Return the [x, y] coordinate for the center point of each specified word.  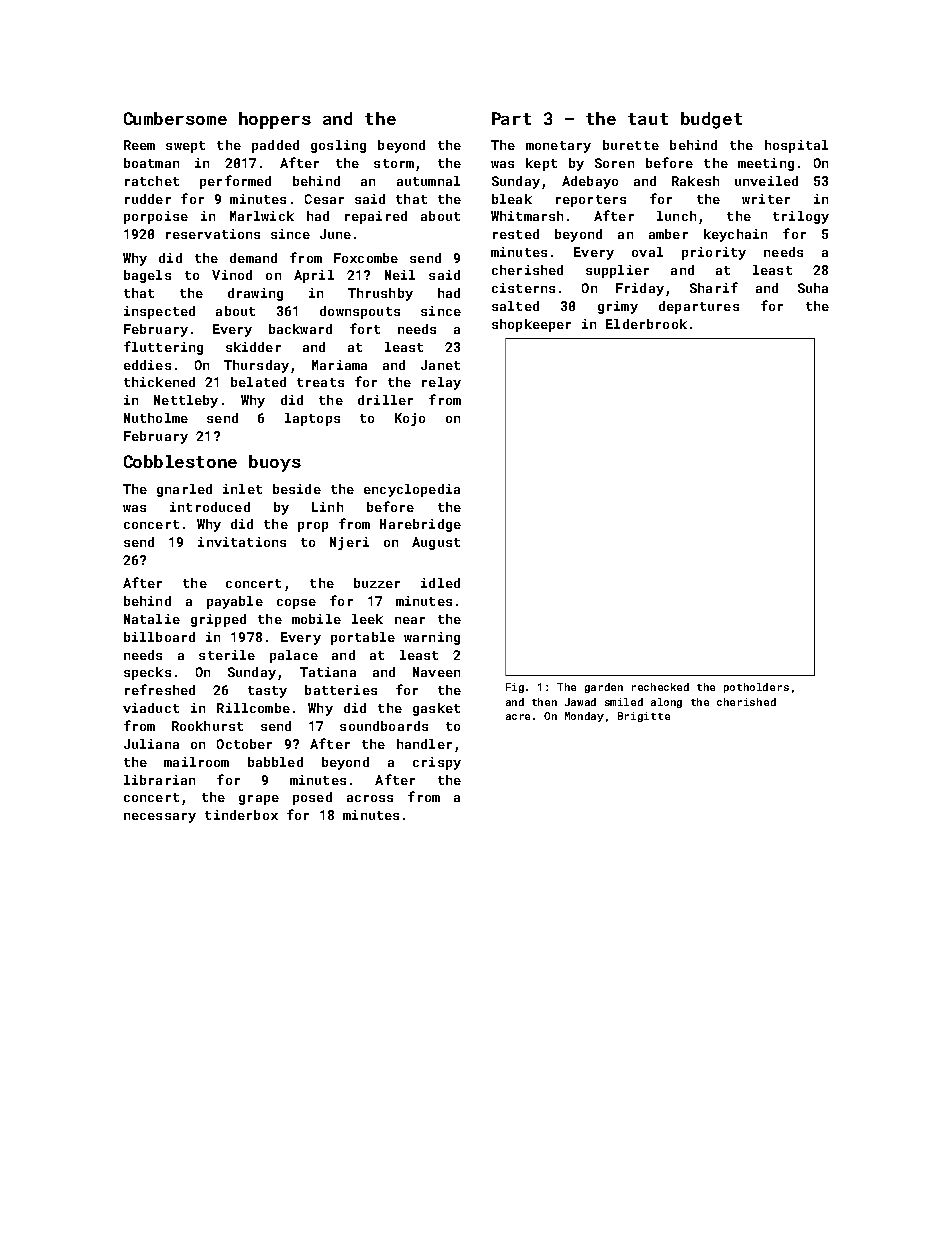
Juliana [151, 744]
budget [711, 120]
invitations [242, 542]
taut [648, 119]
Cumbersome [175, 118]
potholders [756, 688]
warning [432, 638]
